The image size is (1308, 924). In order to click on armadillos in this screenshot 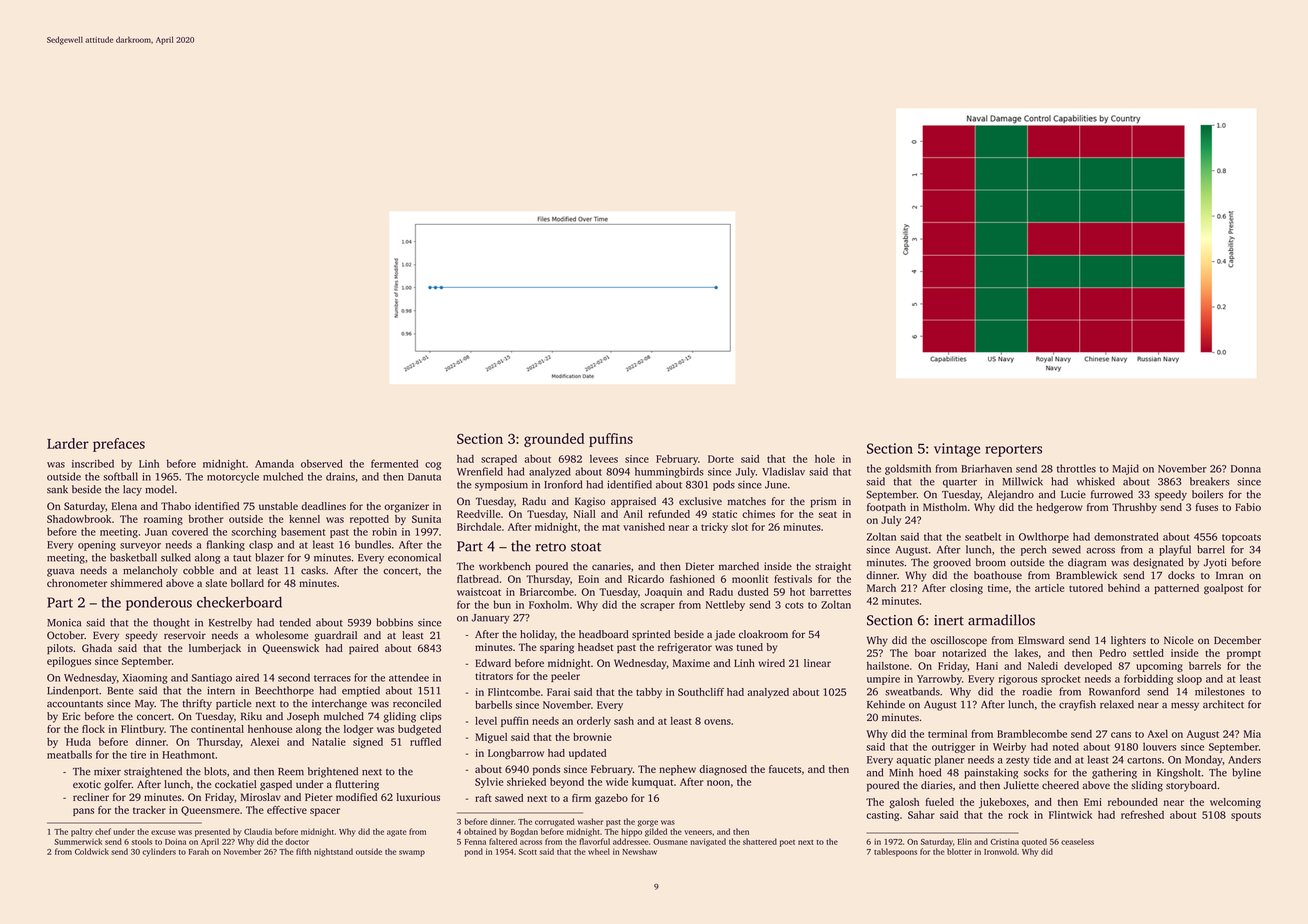, I will do `click(1001, 620)`.
